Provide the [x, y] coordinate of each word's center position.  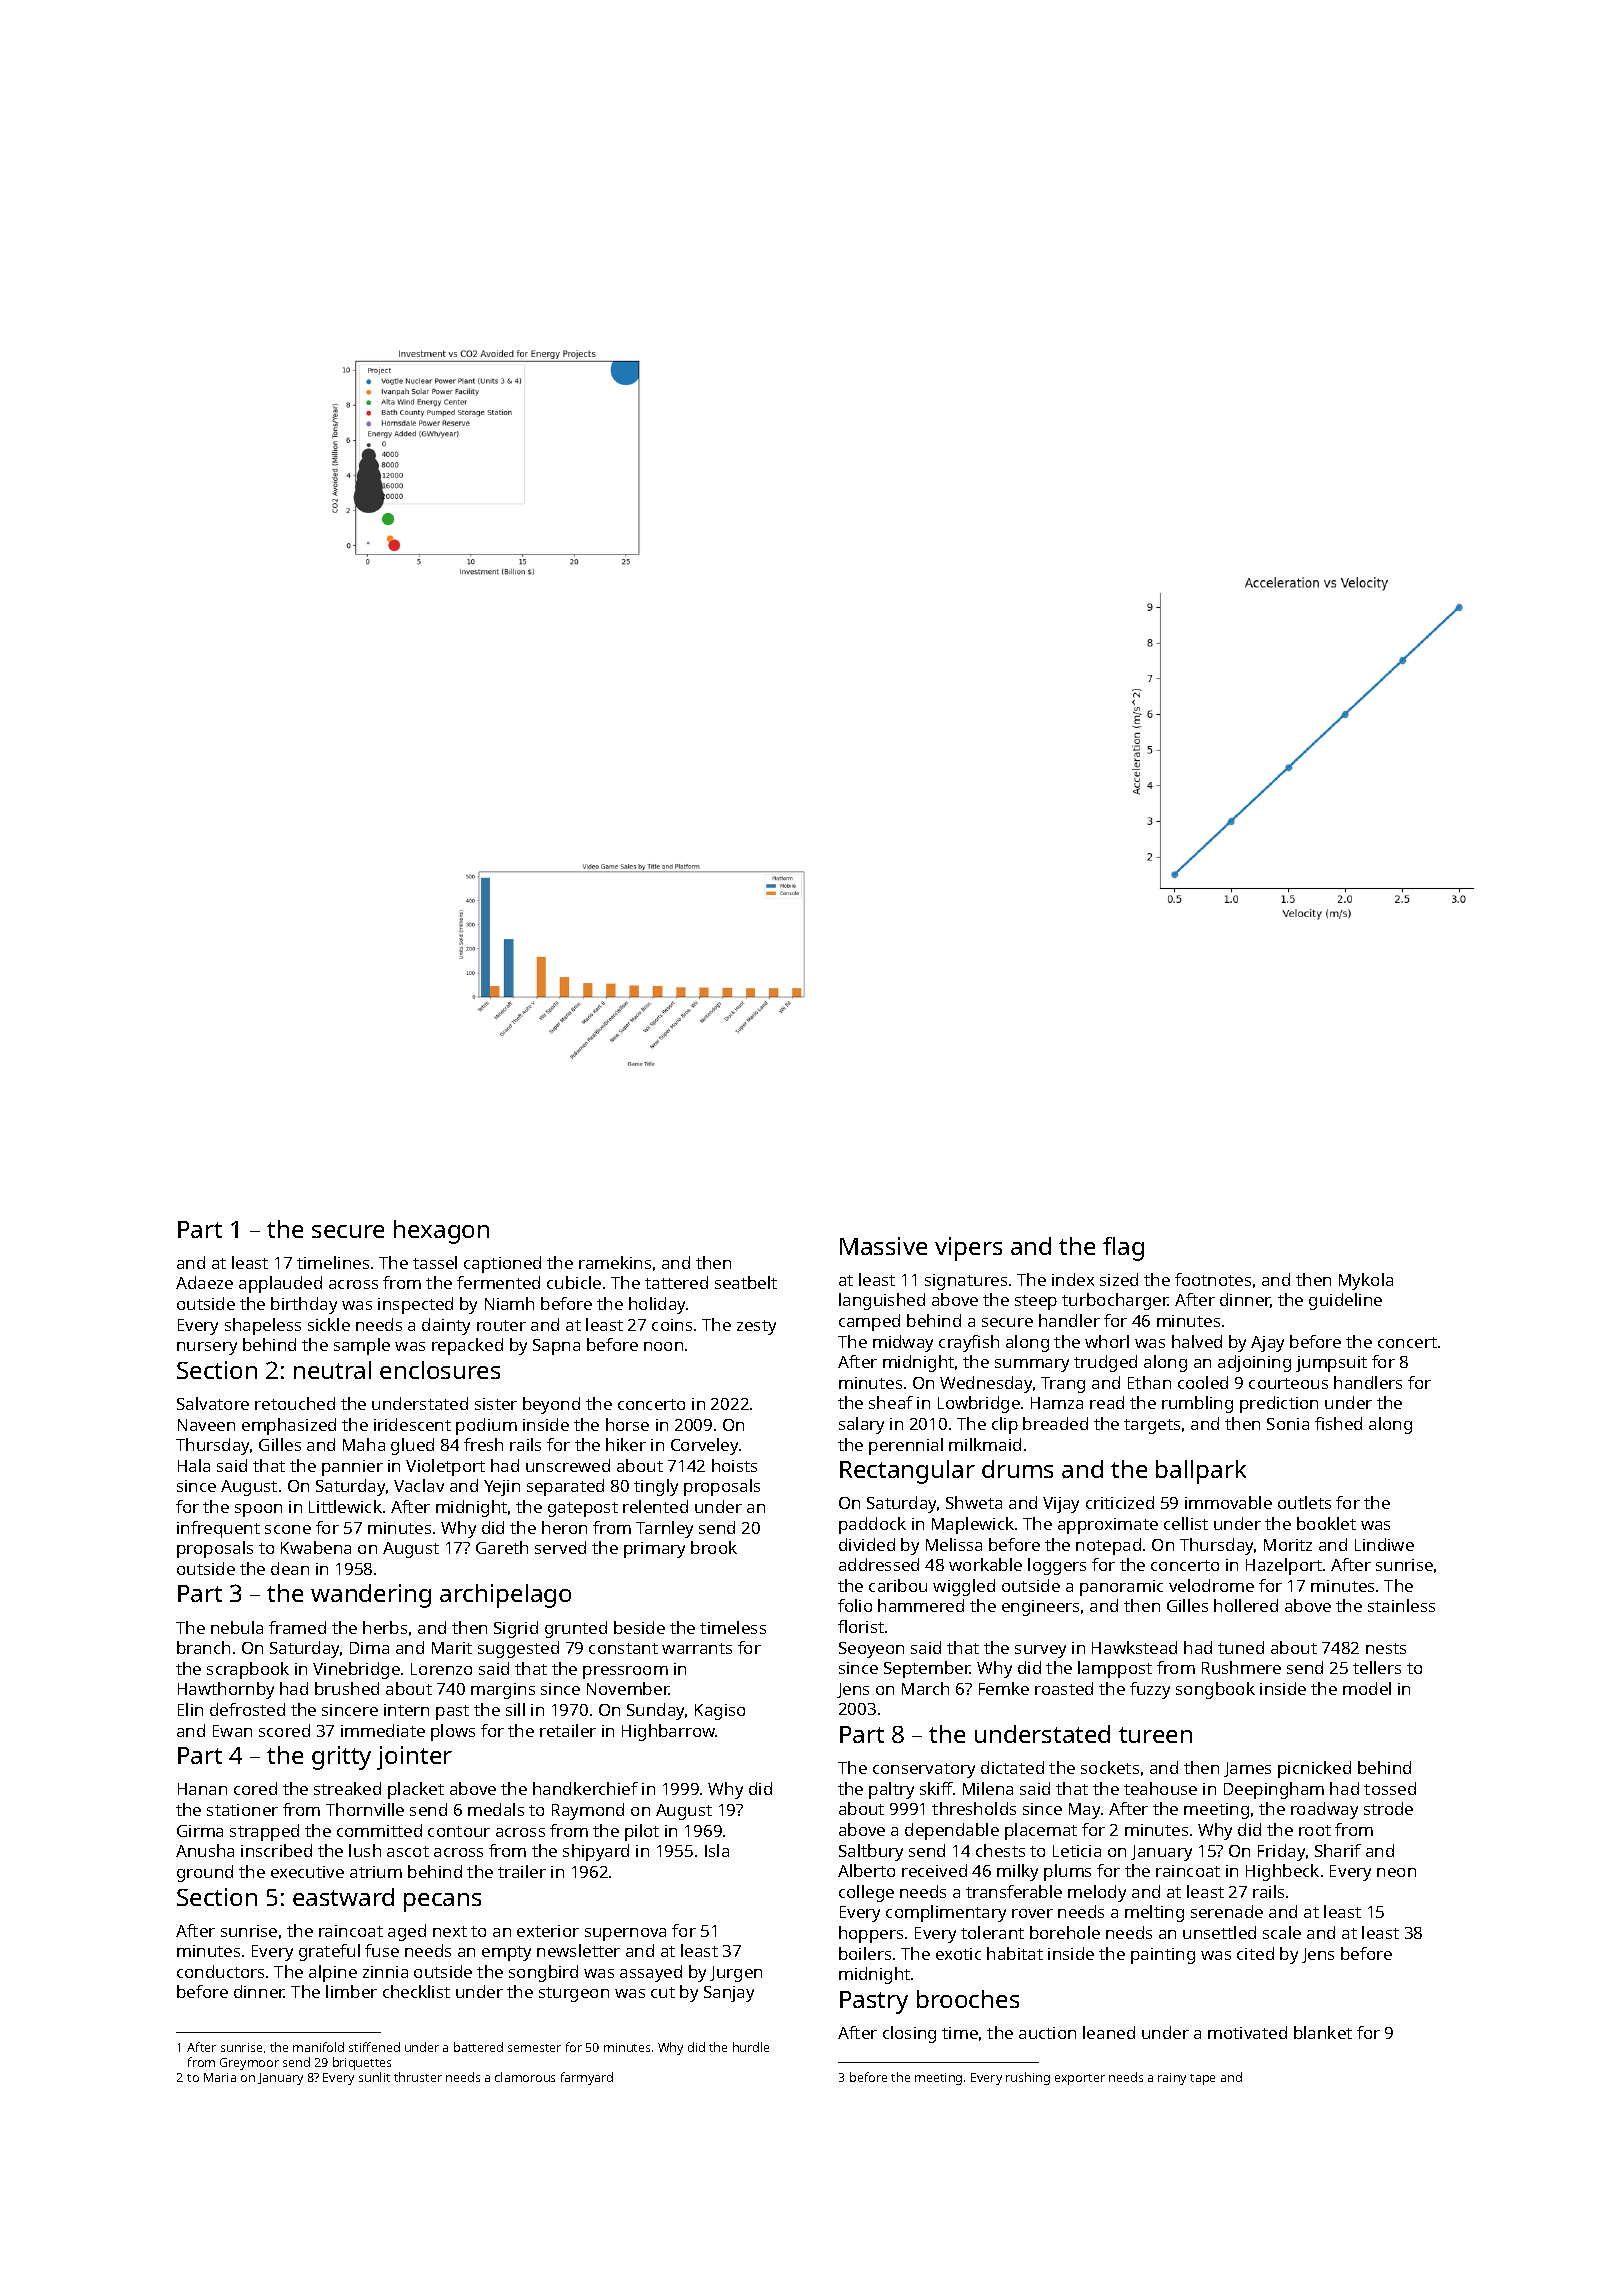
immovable [1228, 1502]
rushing [1028, 2078]
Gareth [502, 1547]
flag [1123, 1249]
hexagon [441, 1232]
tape [1202, 2079]
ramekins [615, 1262]
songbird [543, 1973]
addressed [879, 1564]
